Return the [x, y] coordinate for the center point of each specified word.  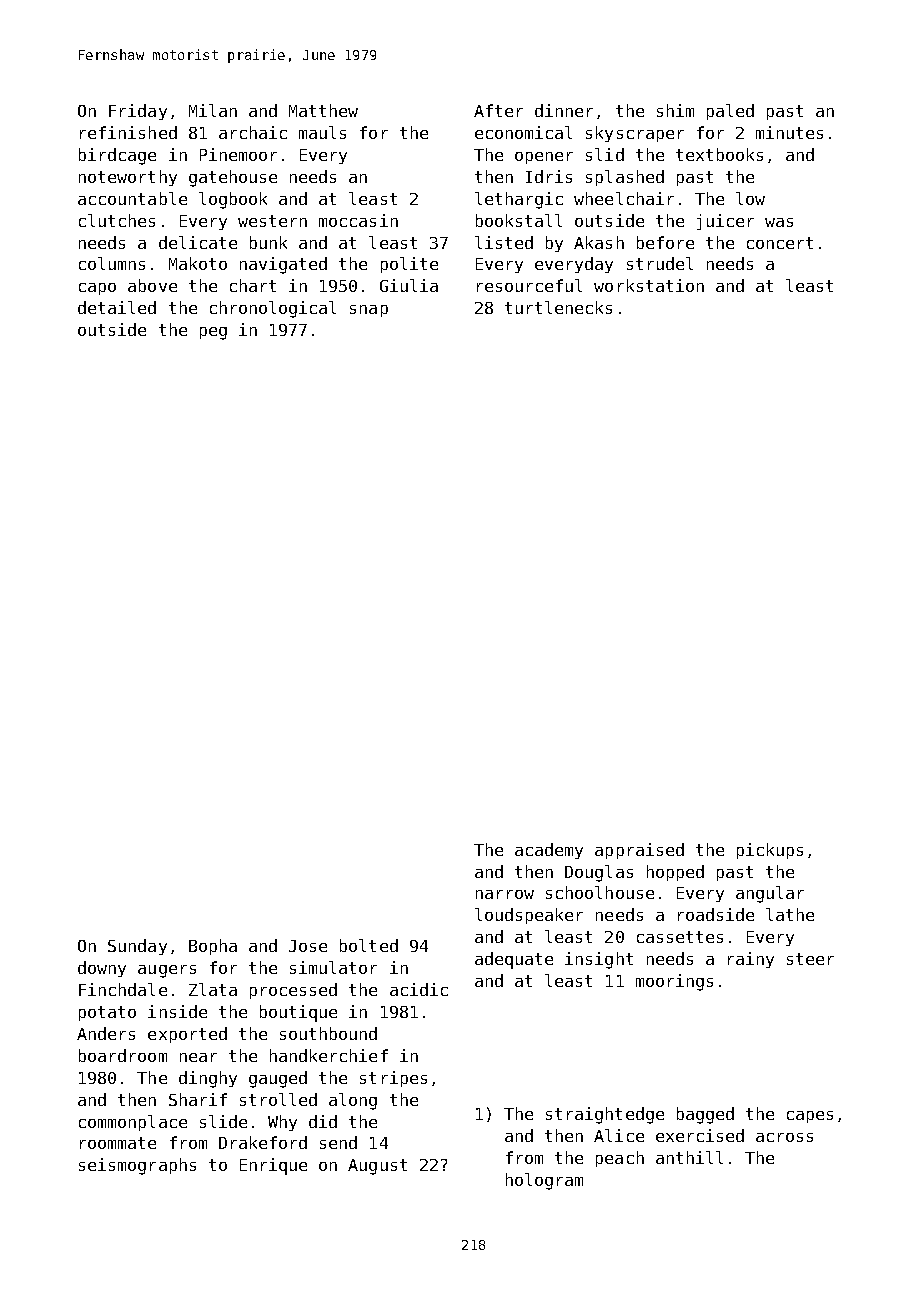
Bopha [213, 947]
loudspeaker [529, 916]
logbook [233, 200]
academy [549, 851]
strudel [660, 263]
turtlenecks [558, 307]
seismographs [137, 1166]
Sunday [137, 947]
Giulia [409, 285]
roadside [716, 914]
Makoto [198, 263]
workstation [649, 285]
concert [780, 243]
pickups [770, 851]
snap [369, 311]
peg [213, 333]
